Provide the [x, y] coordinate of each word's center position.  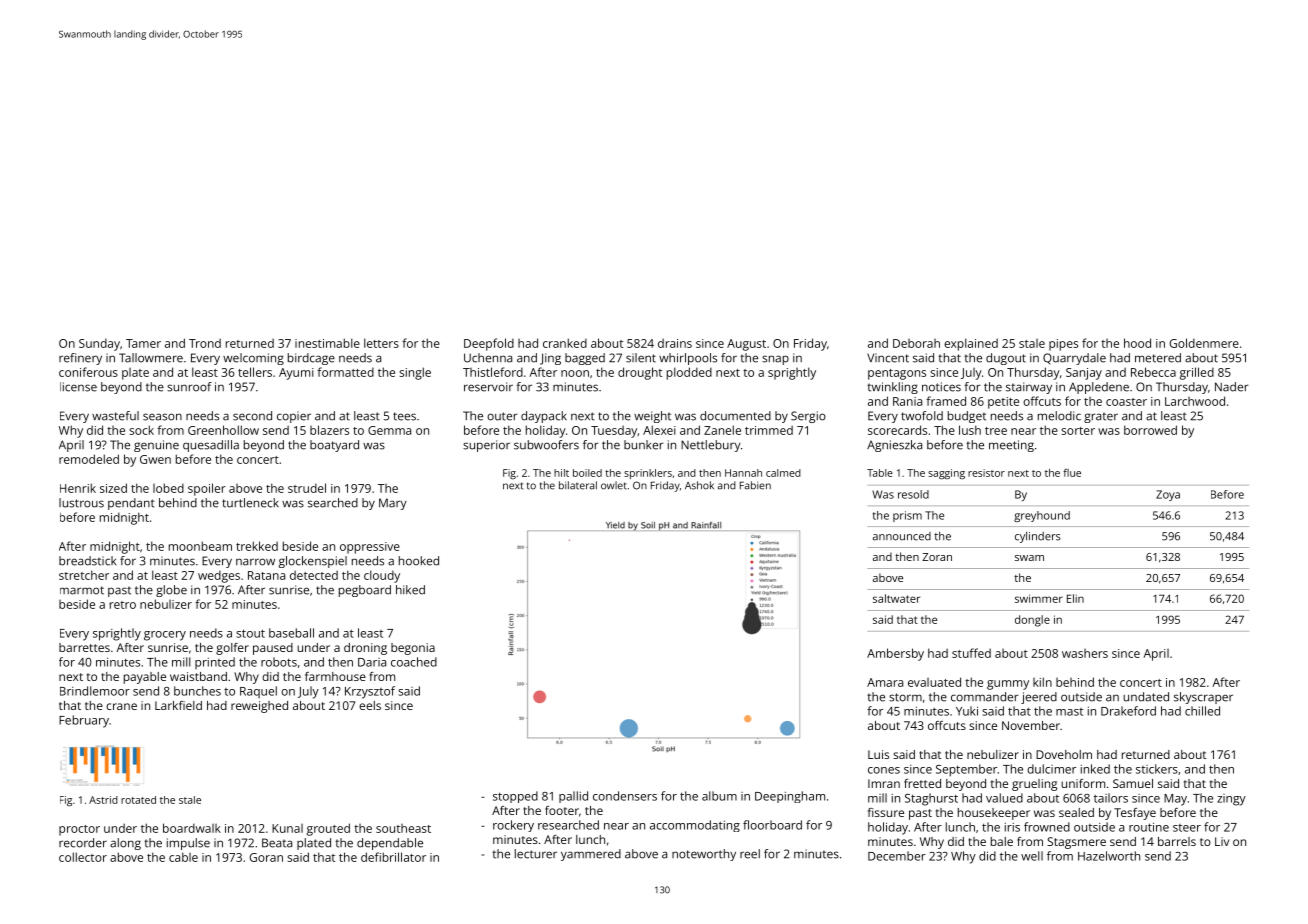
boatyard [334, 446]
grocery [165, 636]
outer [502, 416]
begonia [413, 649]
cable [183, 857]
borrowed [1150, 430]
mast [1069, 712]
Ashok [699, 485]
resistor [986, 473]
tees [404, 416]
